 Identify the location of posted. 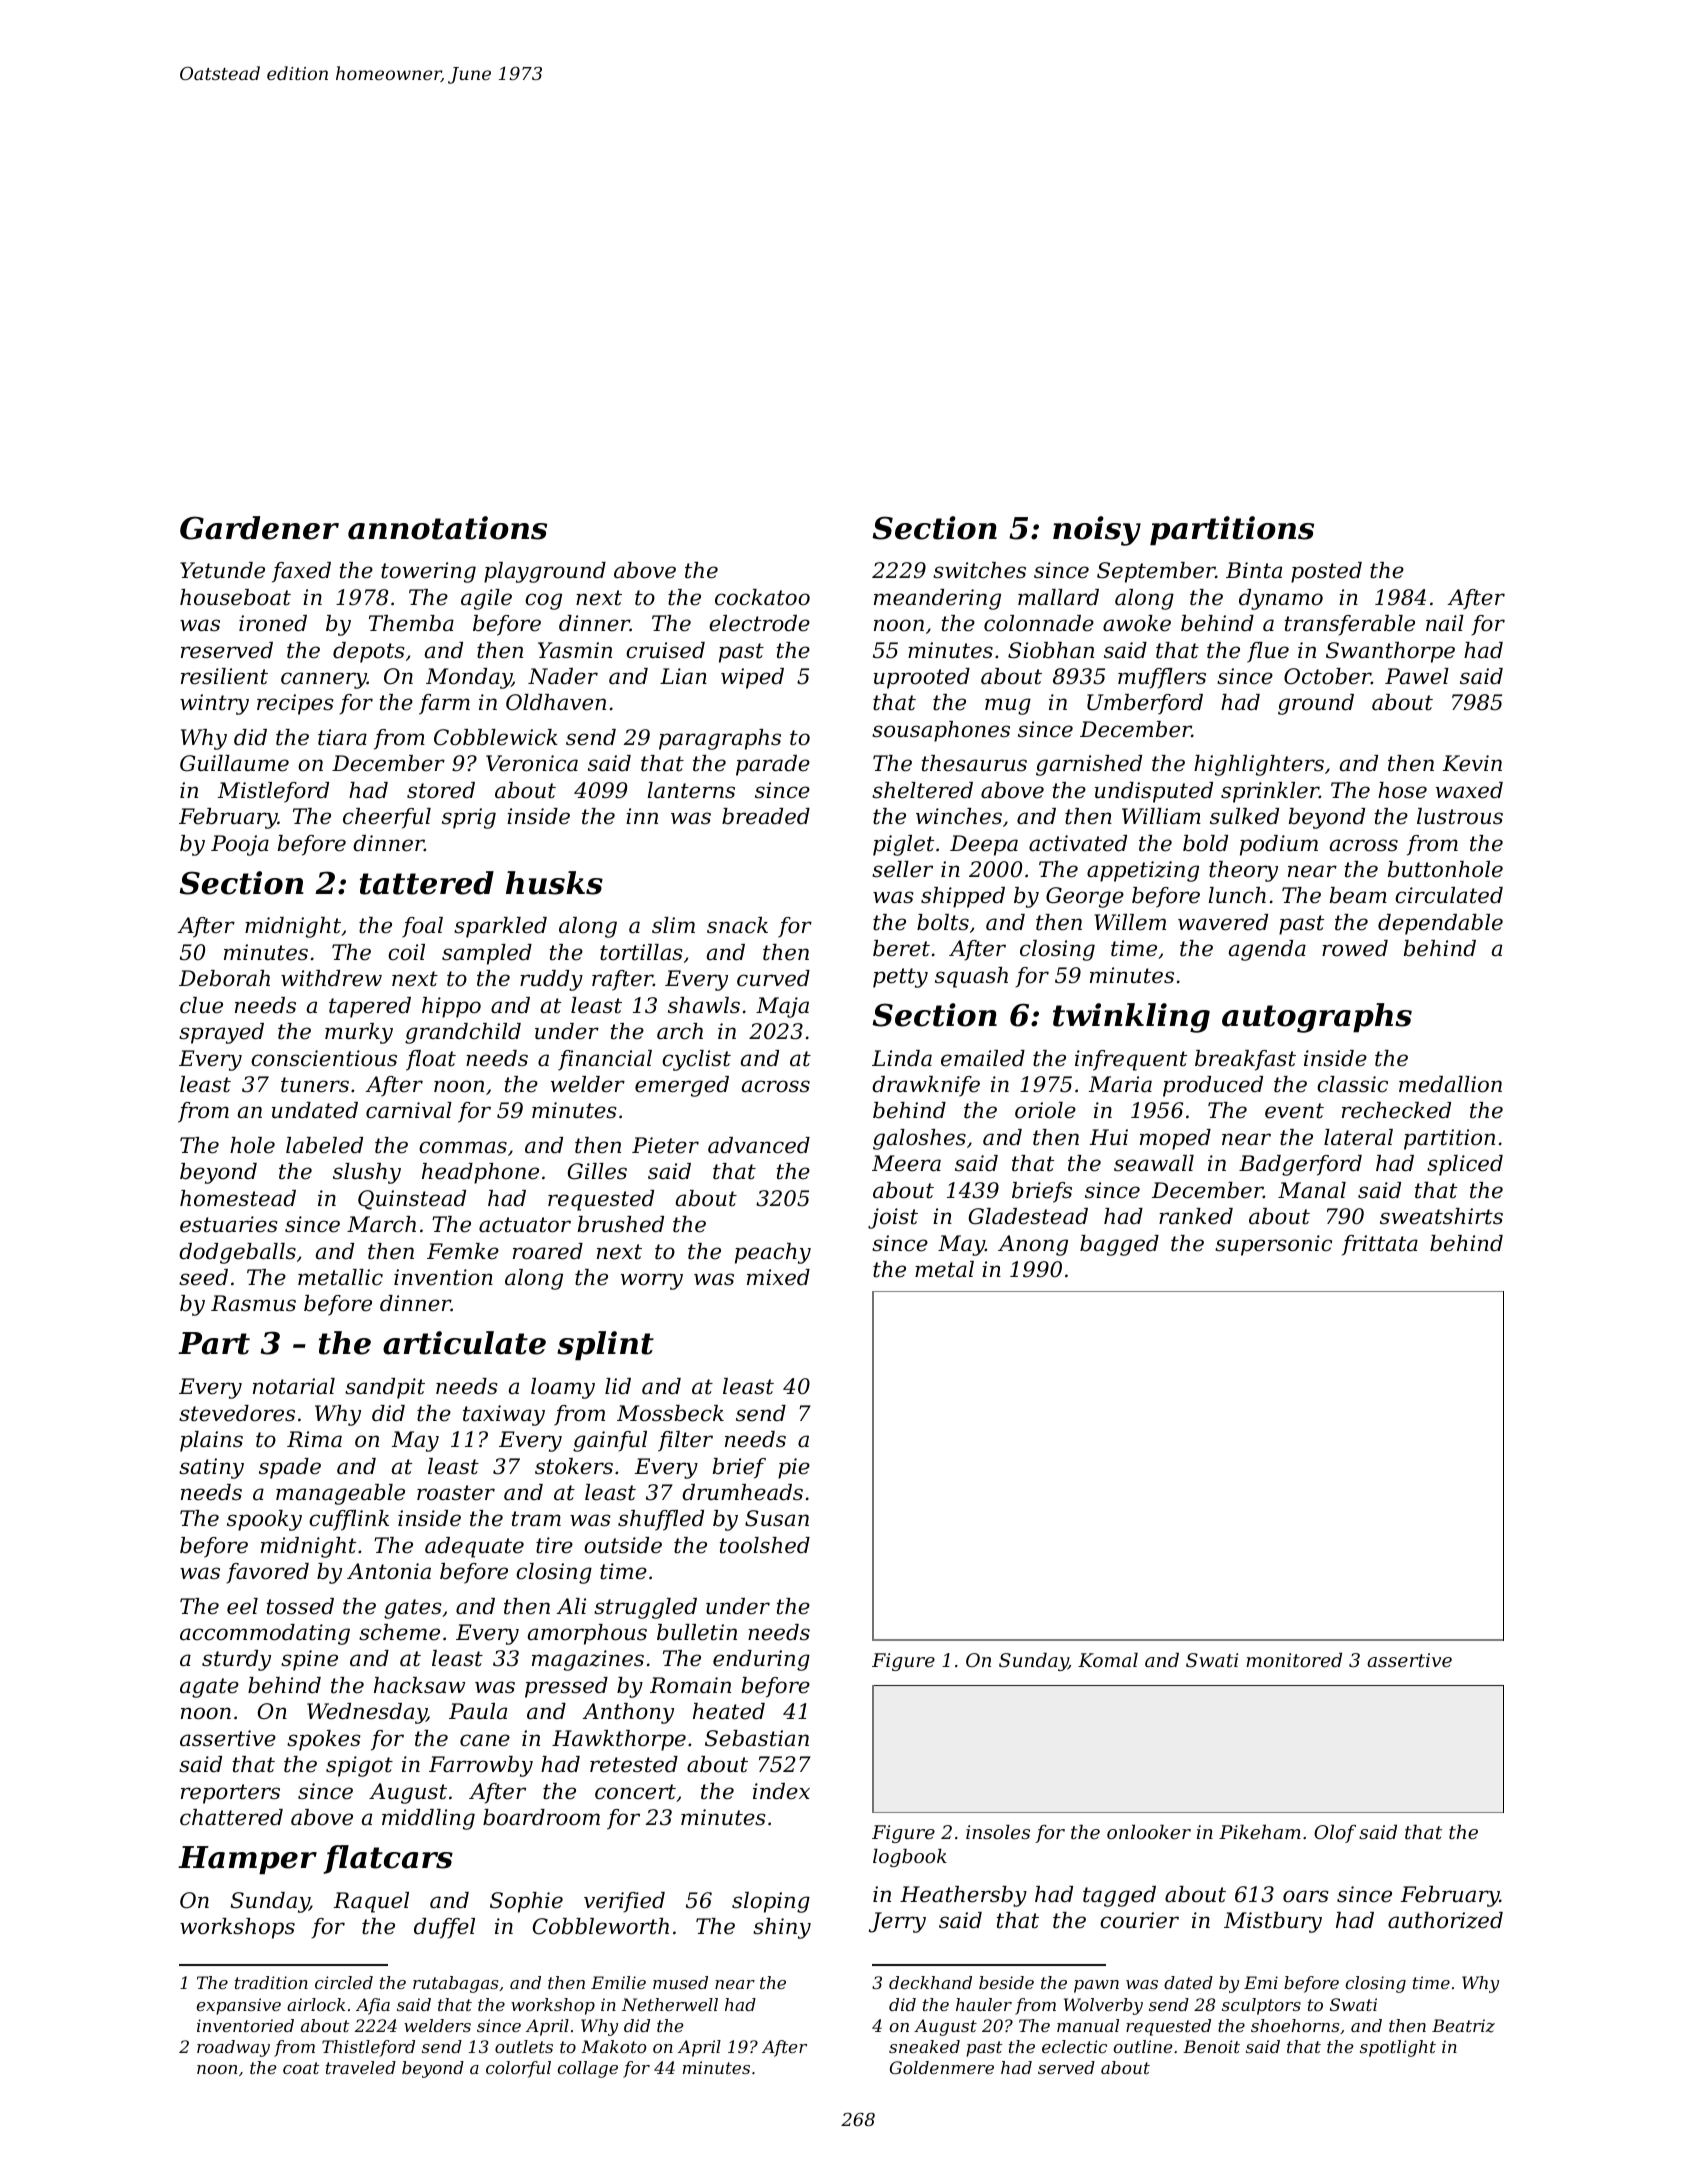
(1326, 572).
